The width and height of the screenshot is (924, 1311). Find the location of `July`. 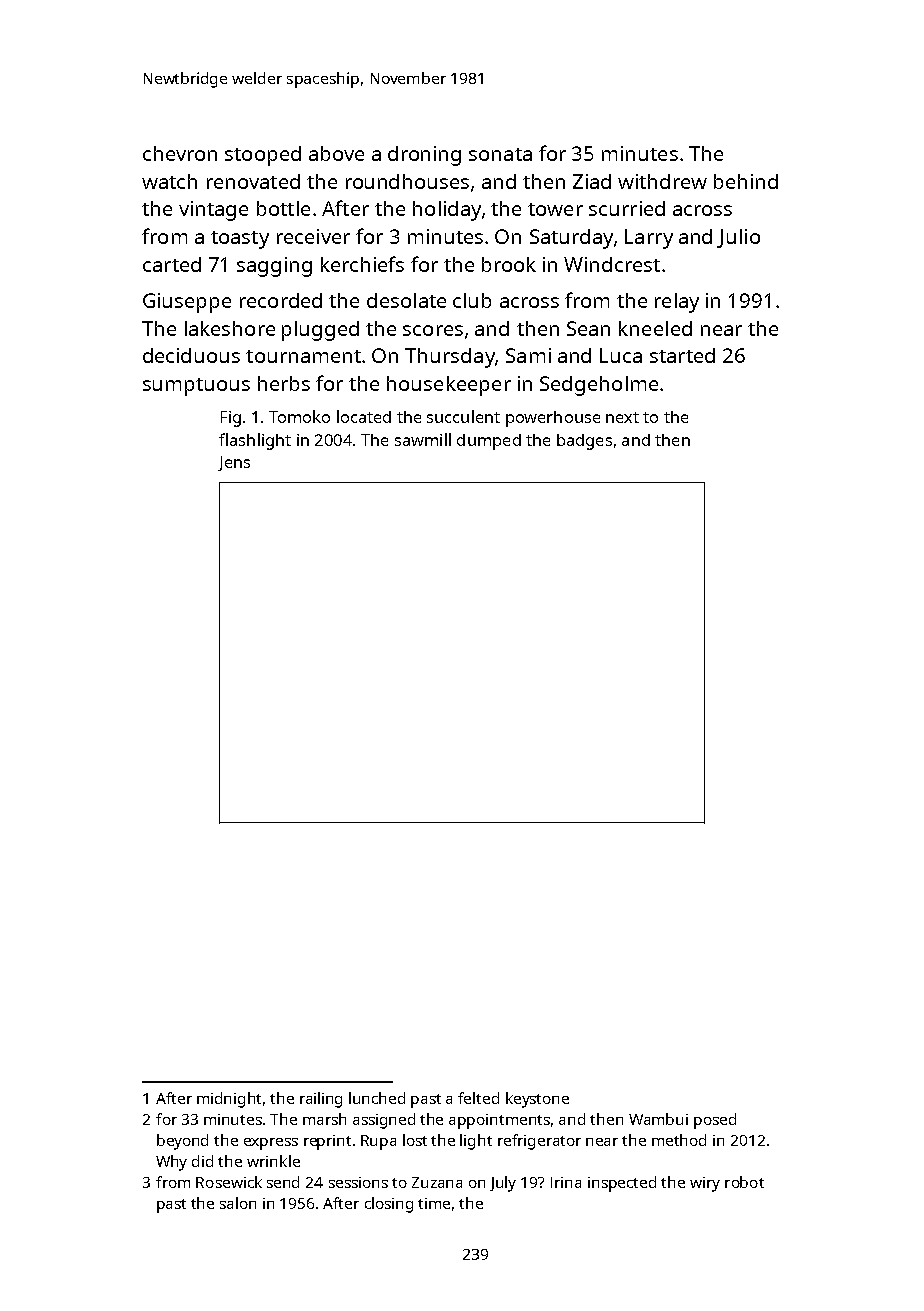

July is located at coordinates (503, 1184).
